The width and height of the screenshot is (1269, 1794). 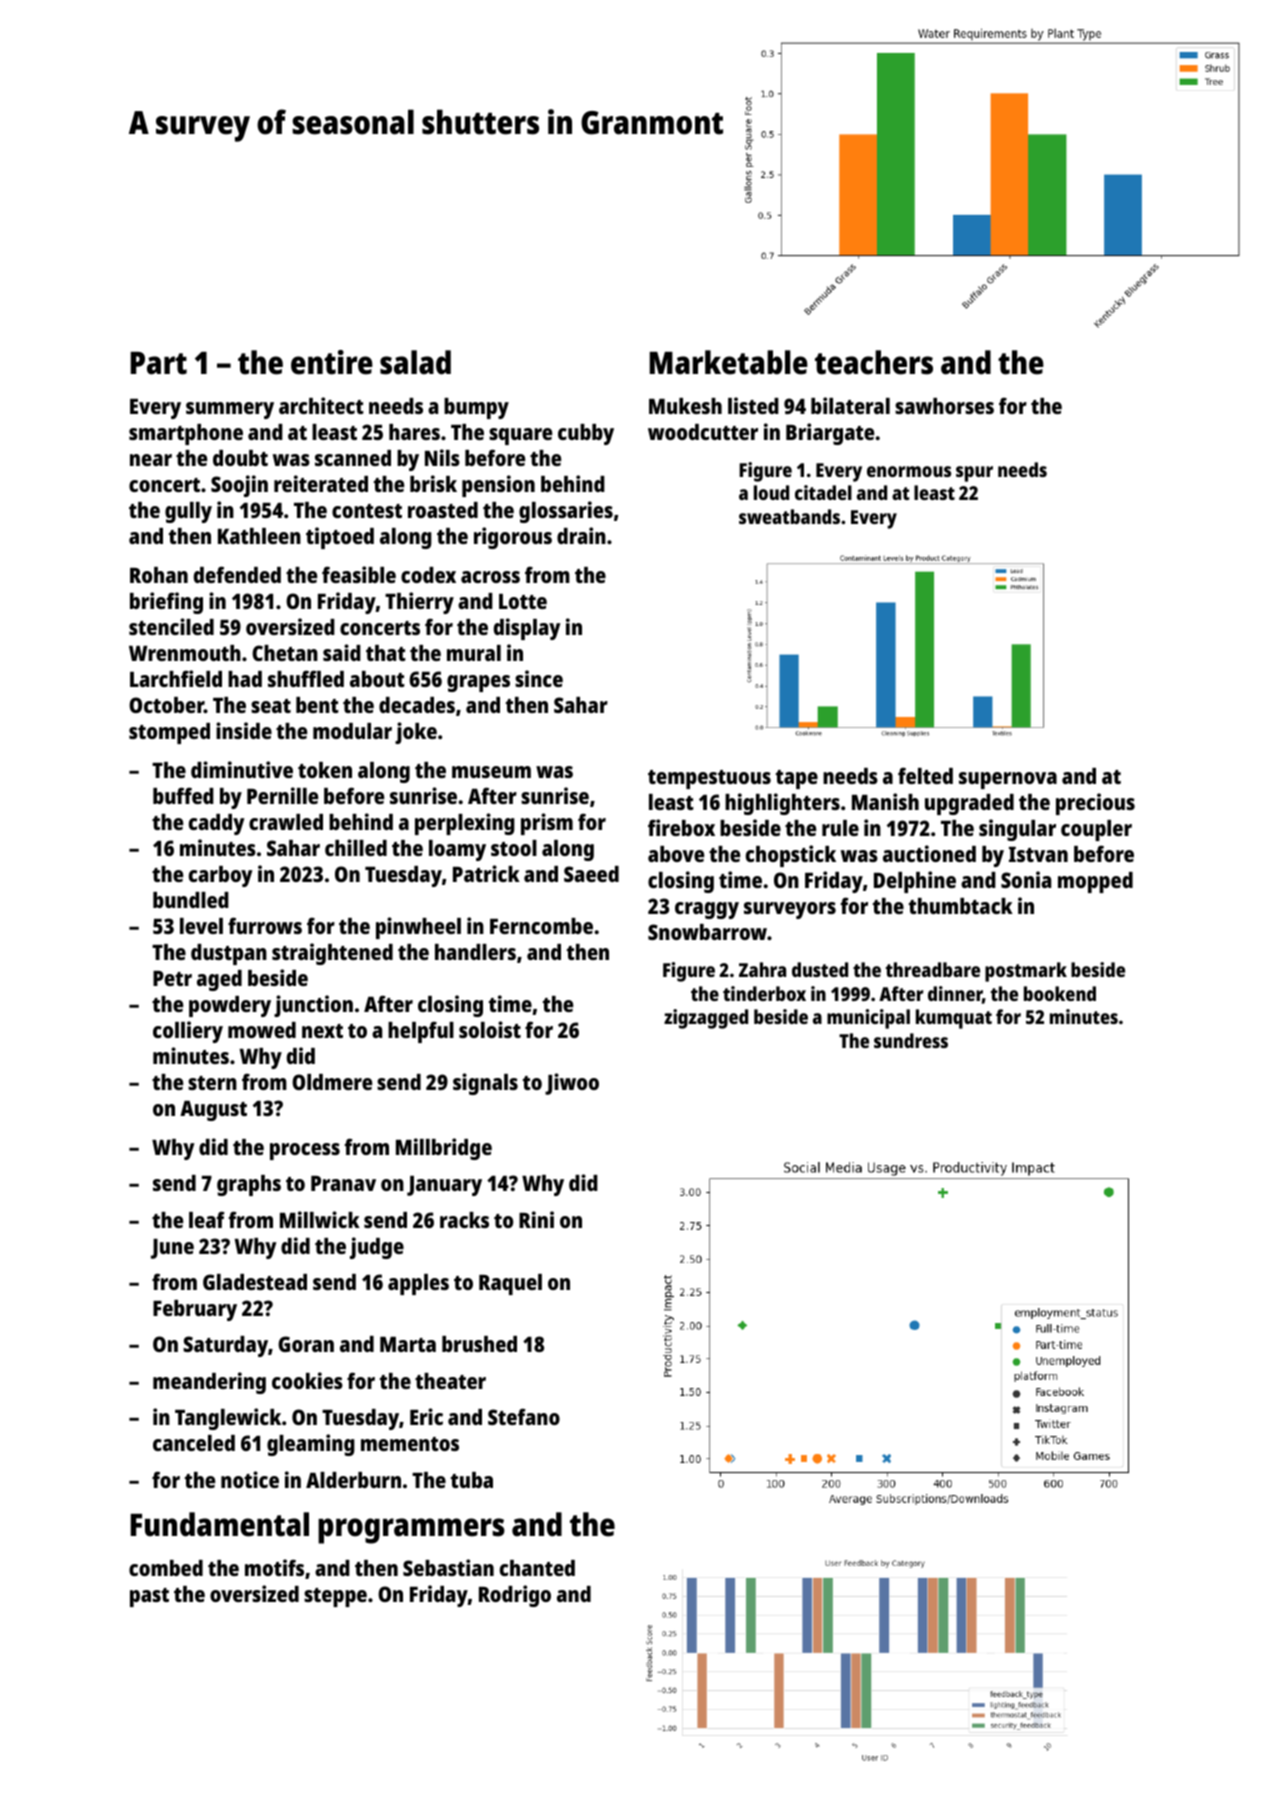 What do you see at coordinates (255, 1282) in the screenshot?
I see `Gladestead` at bounding box center [255, 1282].
